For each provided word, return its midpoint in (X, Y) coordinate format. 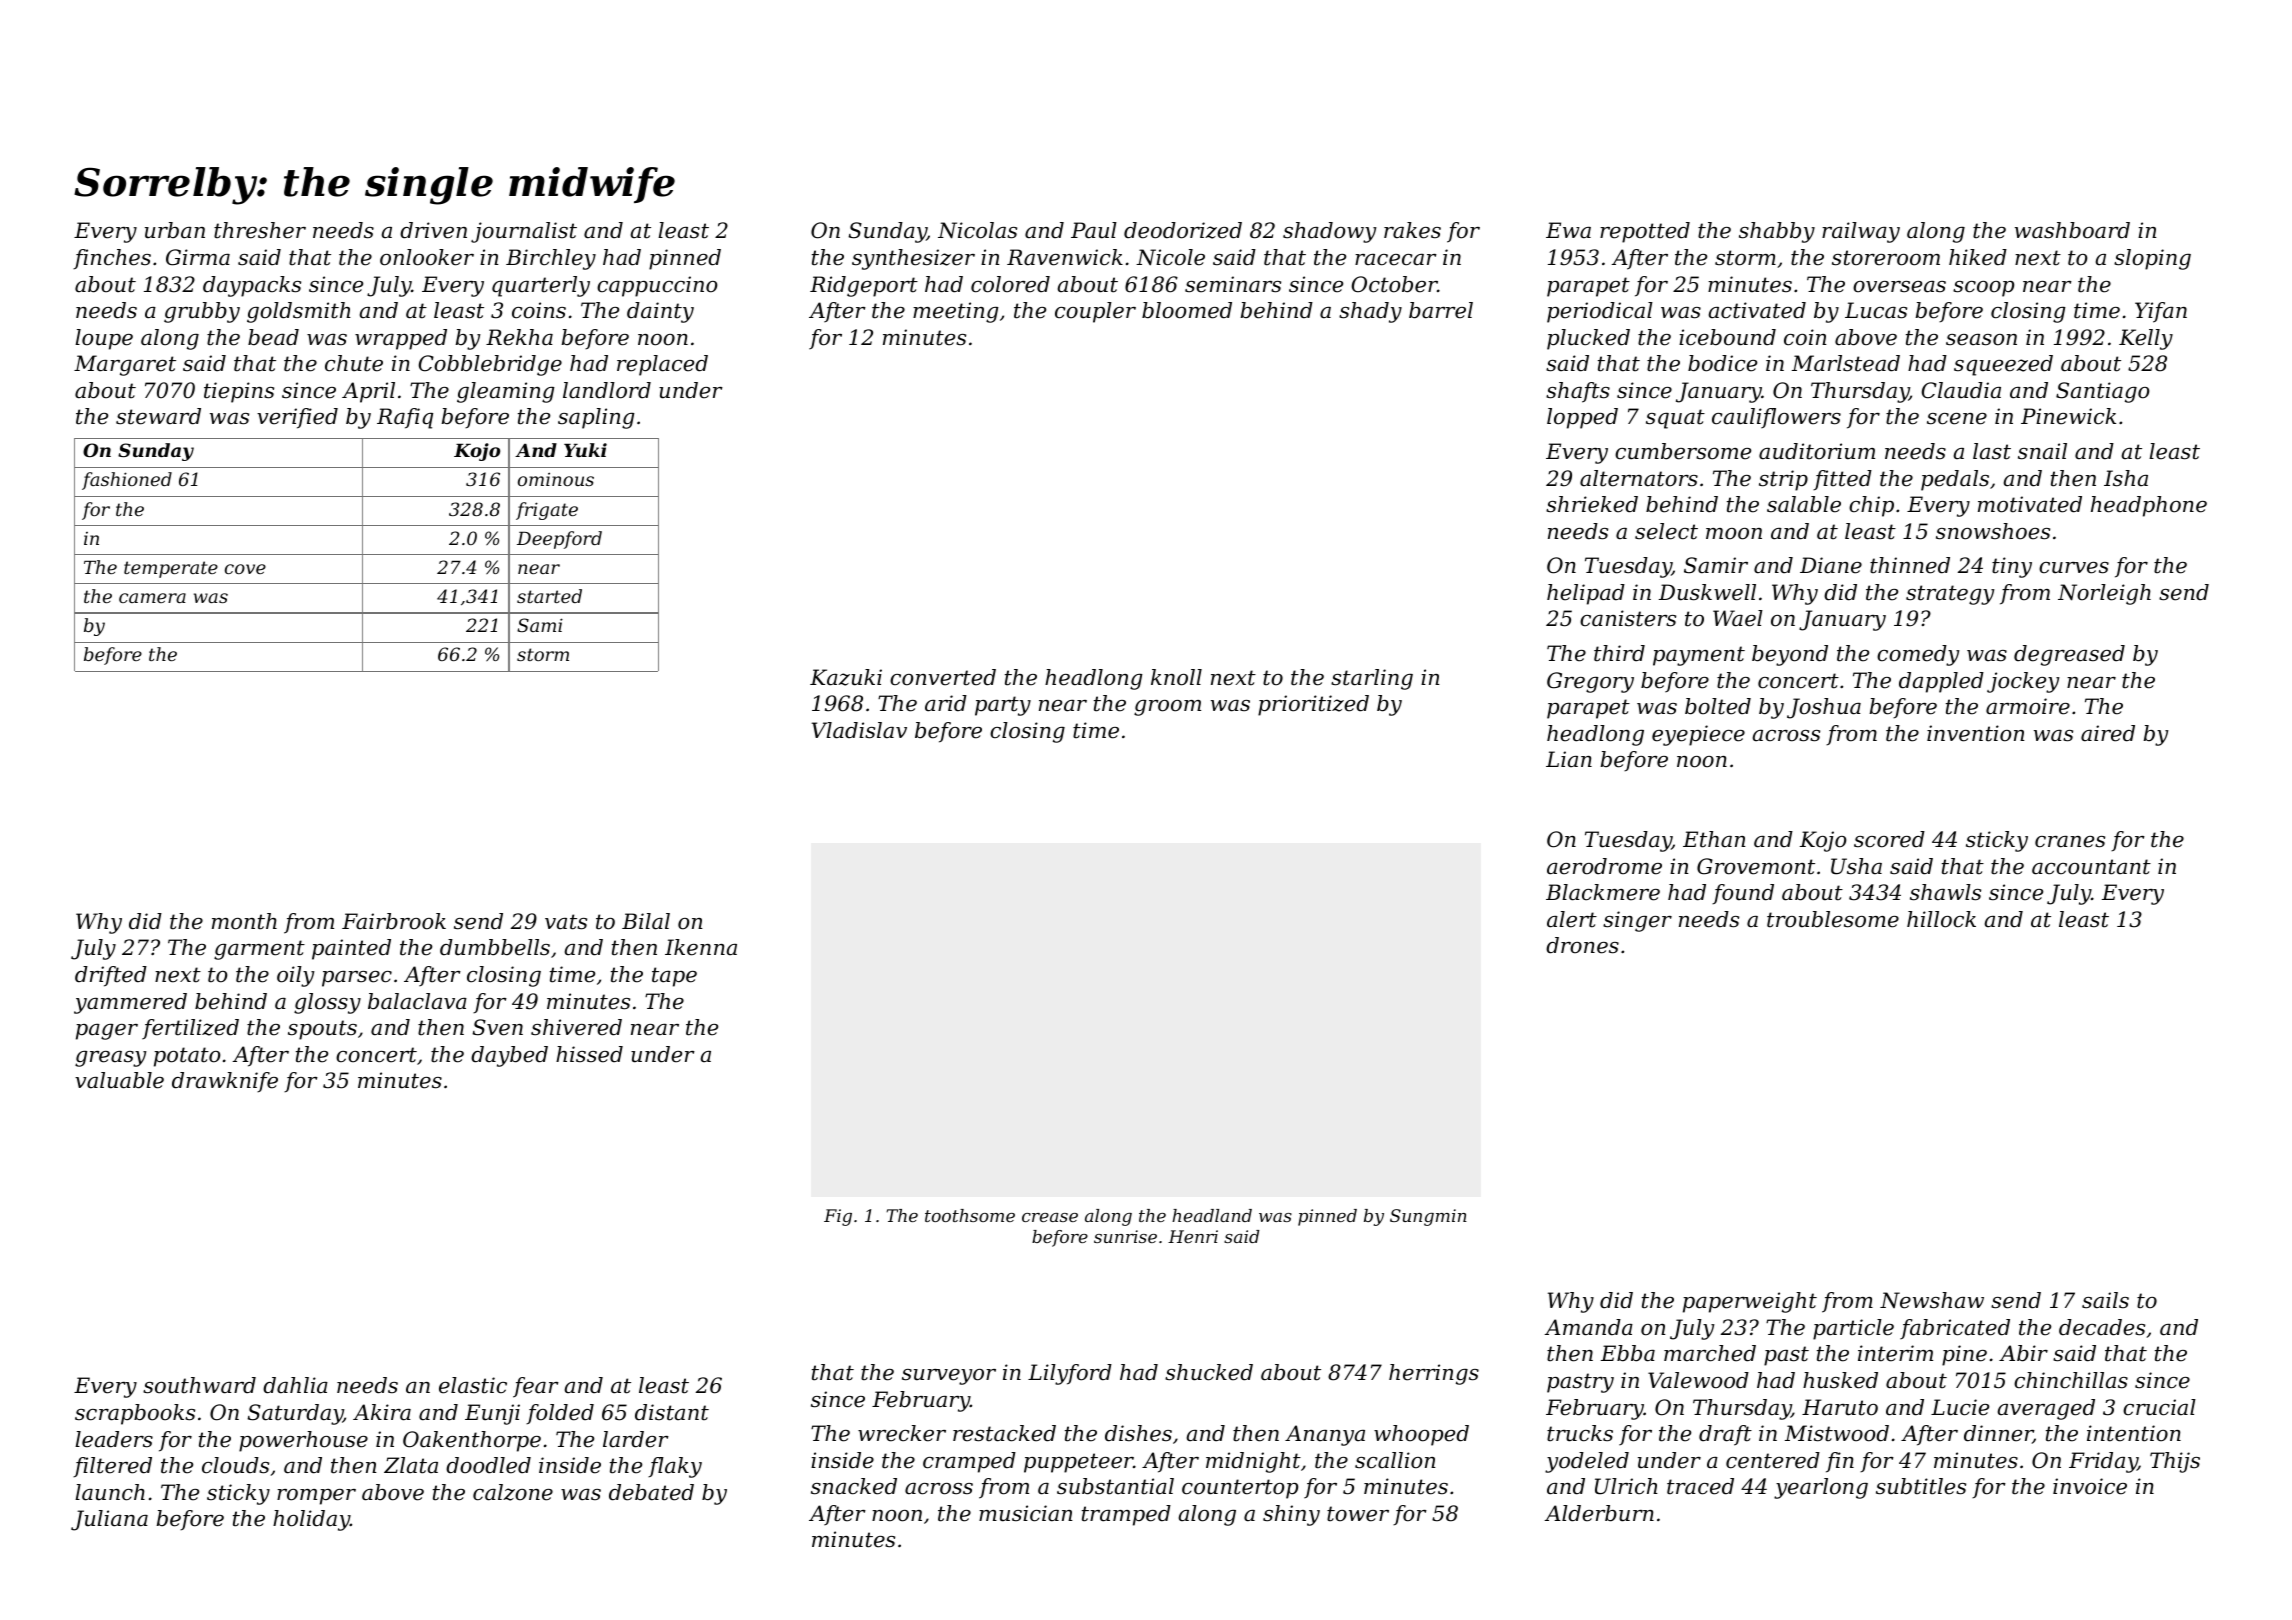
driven (433, 230)
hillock (1941, 919)
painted (351, 949)
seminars (1233, 284)
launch (110, 1492)
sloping (2152, 259)
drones (1582, 945)
